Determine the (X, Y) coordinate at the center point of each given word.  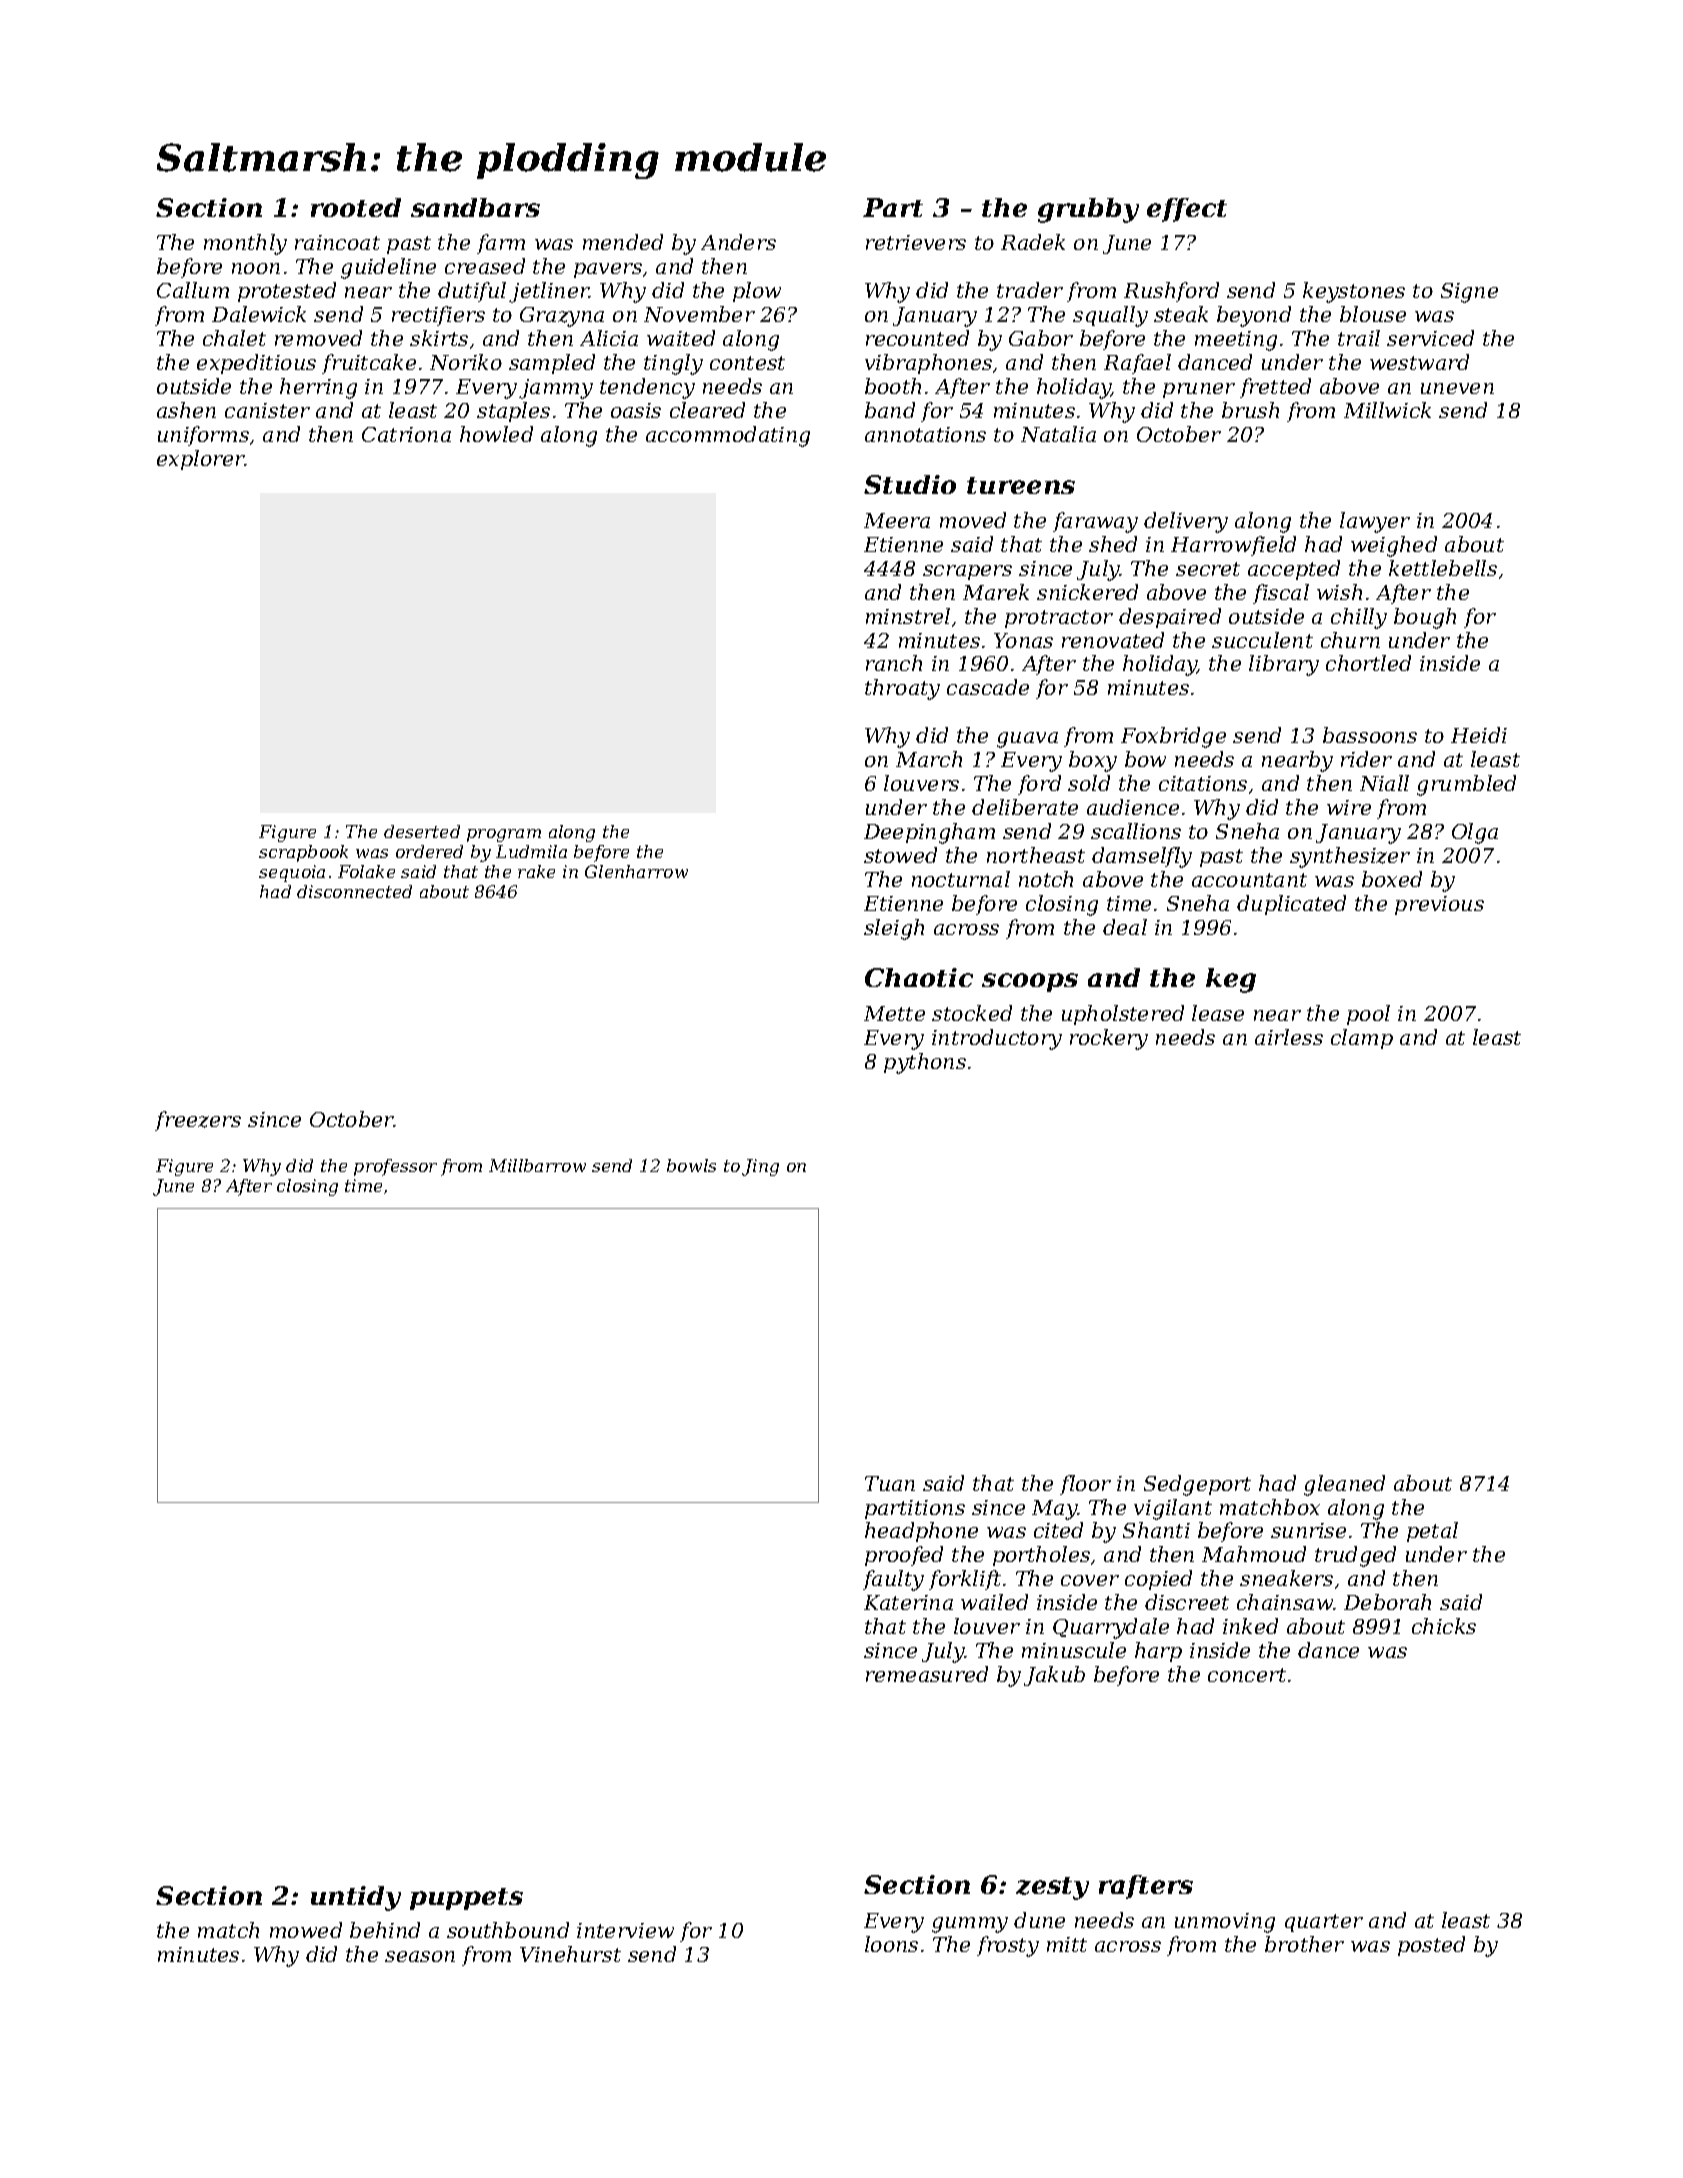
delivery (1186, 522)
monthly (245, 244)
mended (623, 242)
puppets (466, 1899)
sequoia (292, 873)
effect (1187, 210)
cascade (988, 687)
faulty (893, 1580)
